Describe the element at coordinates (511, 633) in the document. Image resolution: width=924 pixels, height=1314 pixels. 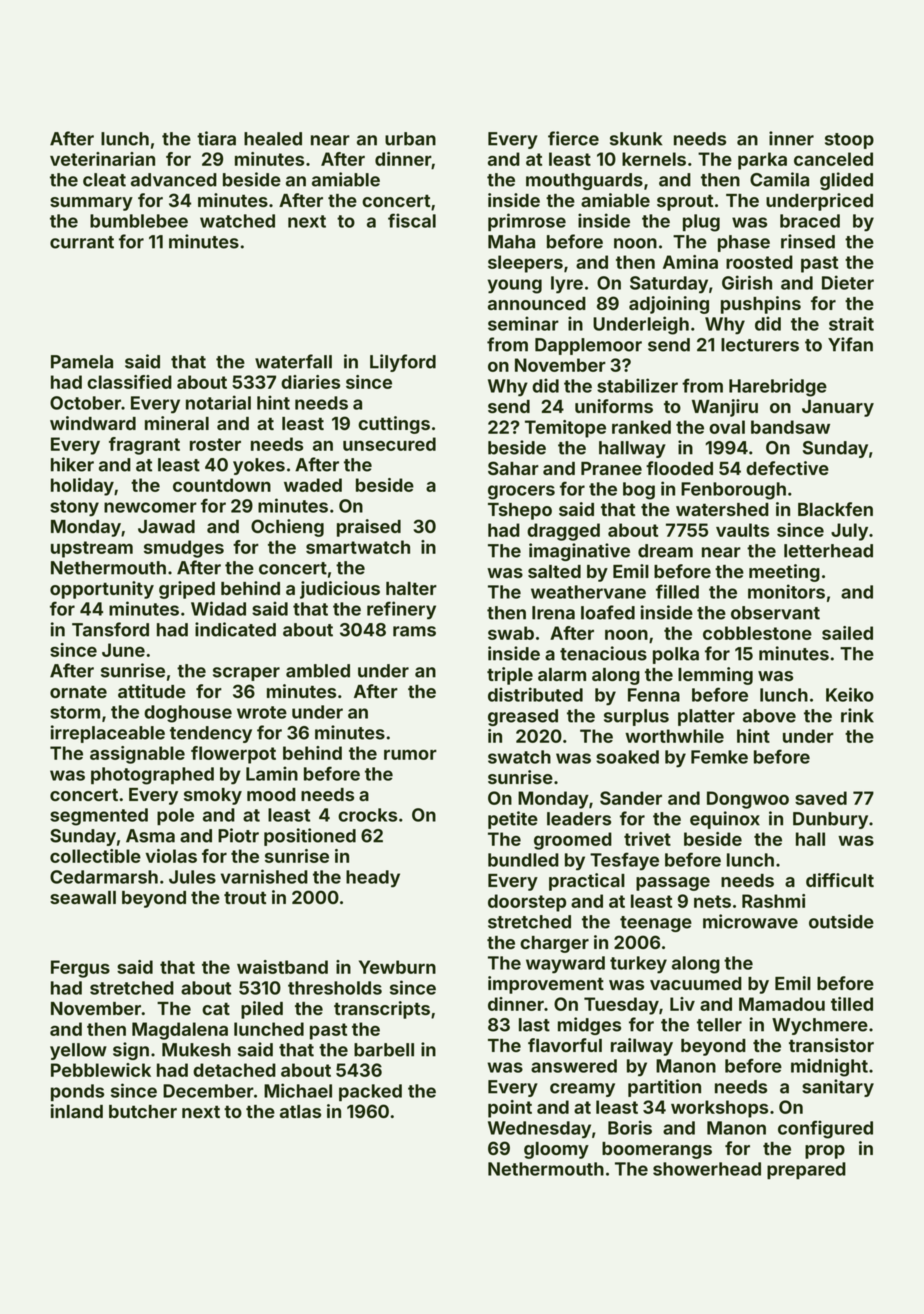
I see `swab` at that location.
